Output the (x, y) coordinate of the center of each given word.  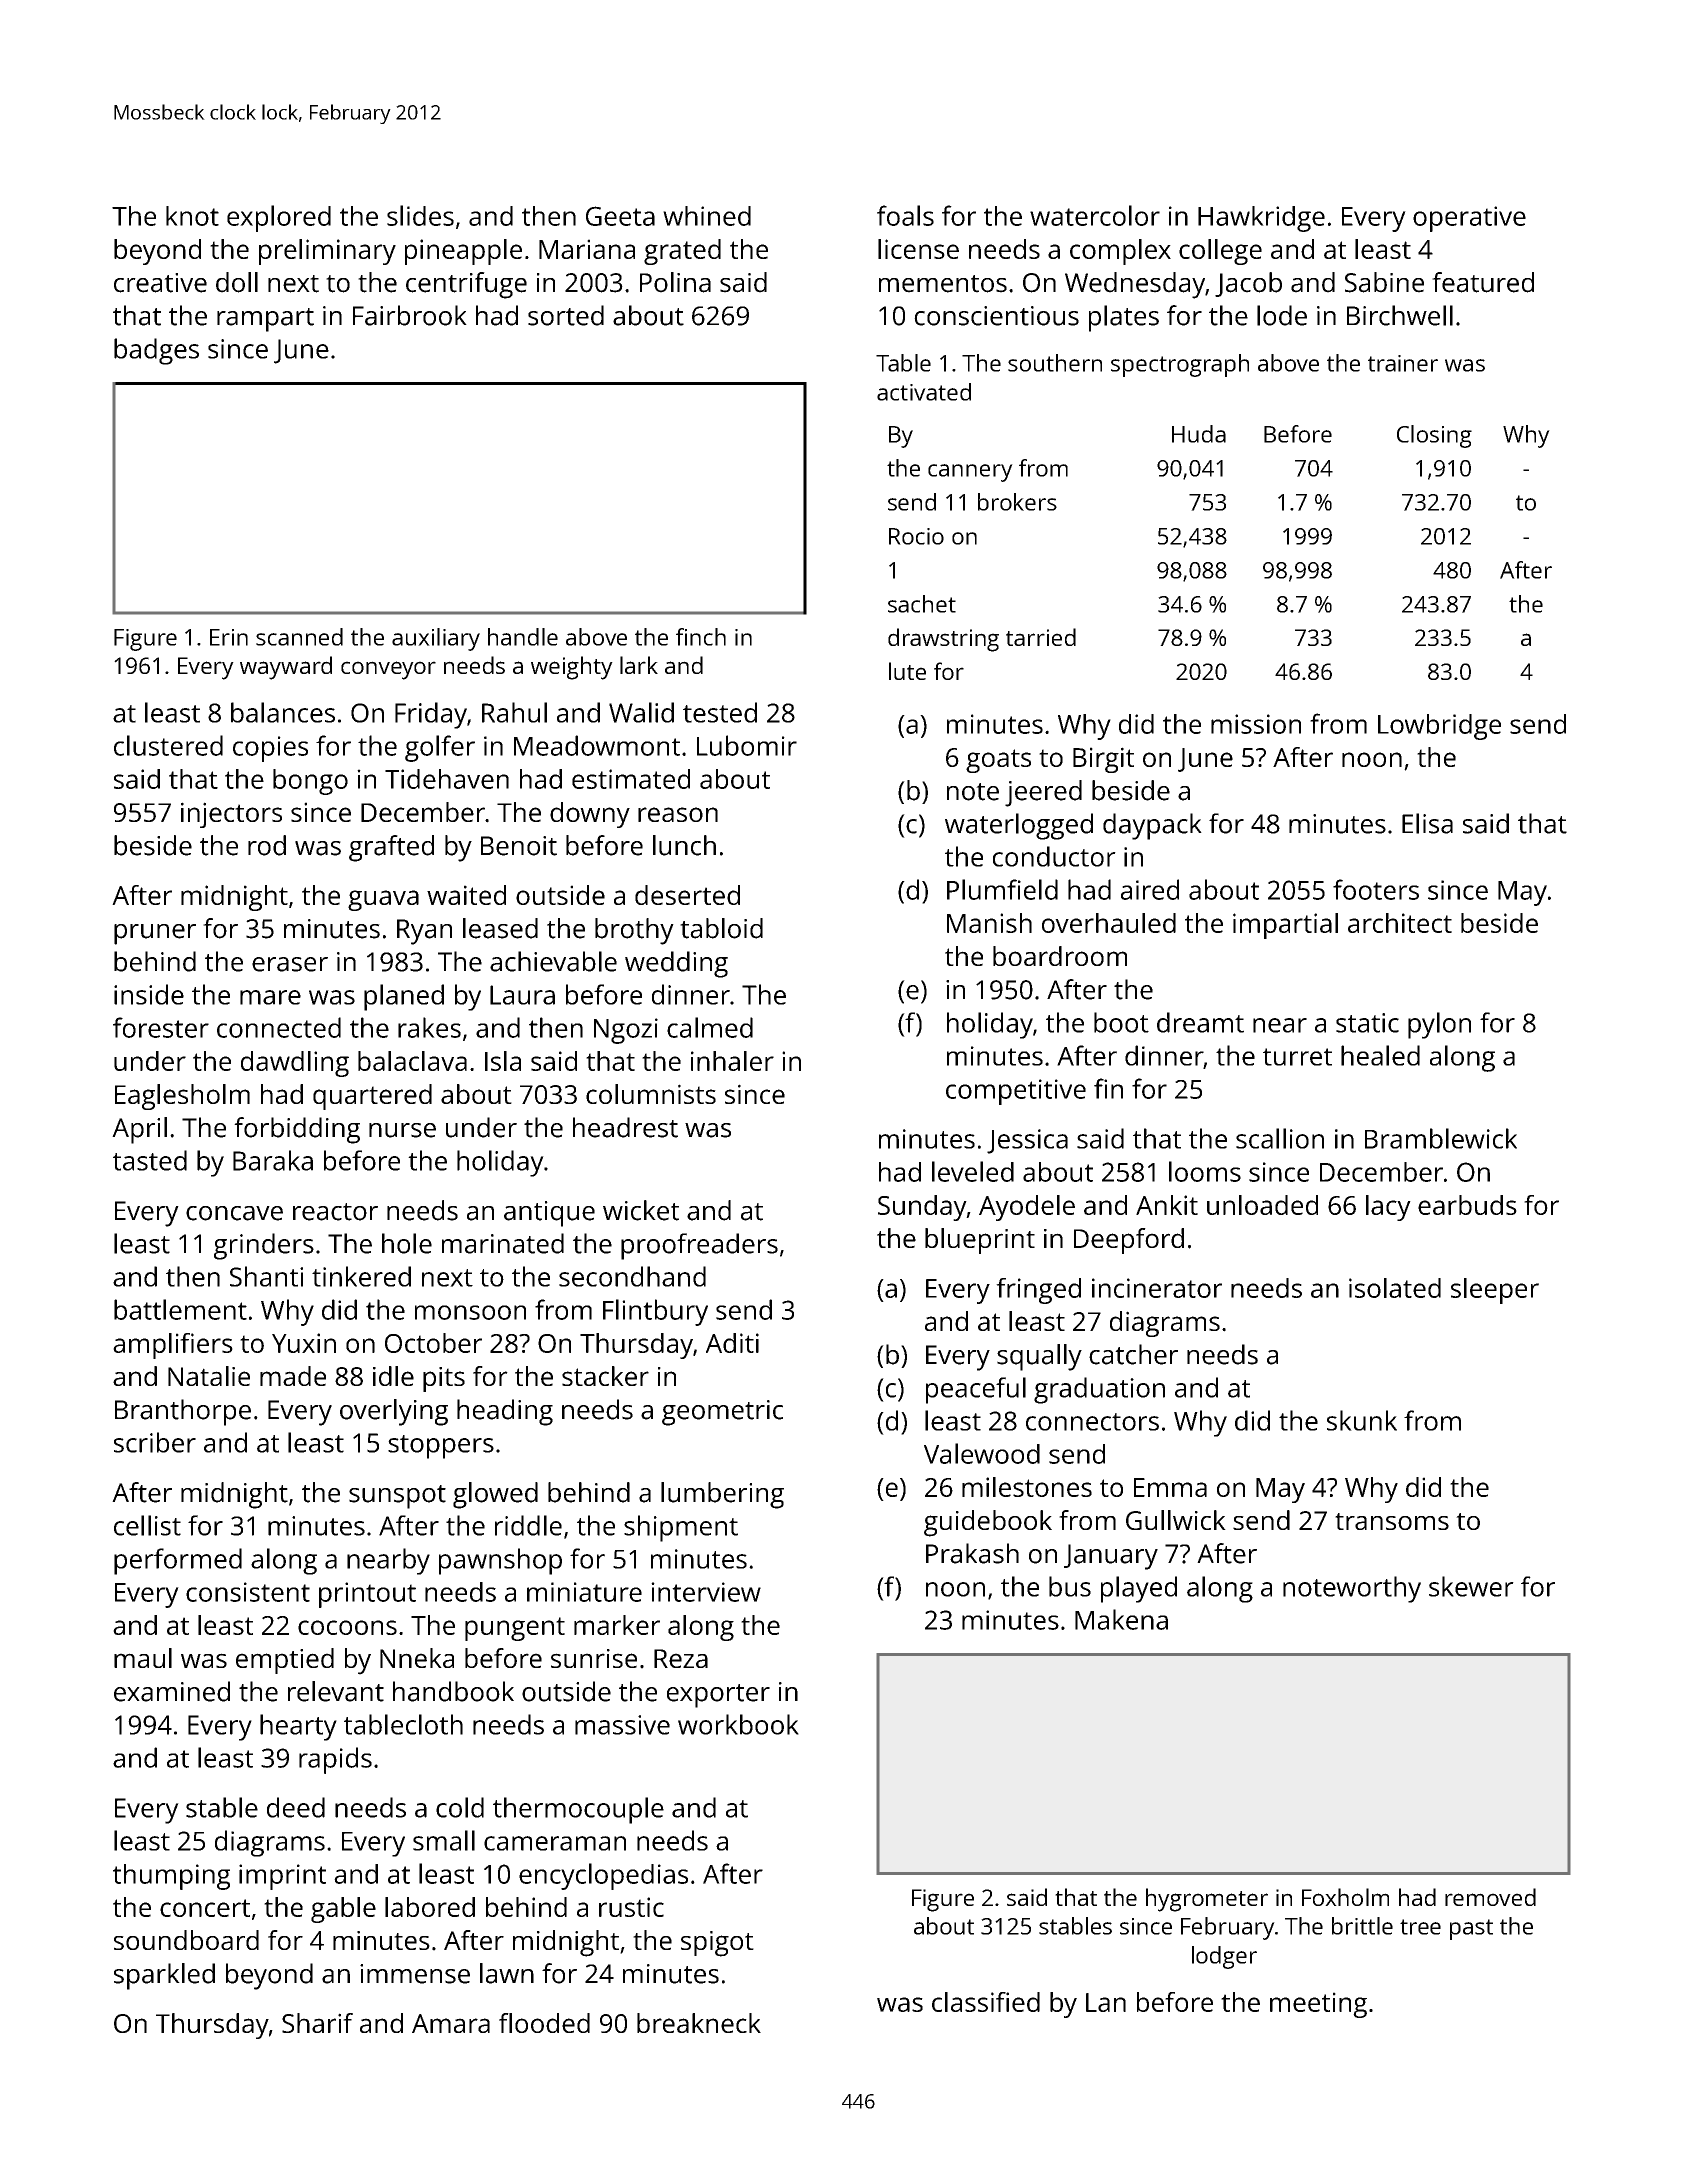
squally (1039, 1357)
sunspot (397, 1497)
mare (270, 997)
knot (192, 216)
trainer (1403, 363)
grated (682, 252)
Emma (1170, 1487)
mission (1256, 724)
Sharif (317, 2023)
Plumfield (1002, 889)
